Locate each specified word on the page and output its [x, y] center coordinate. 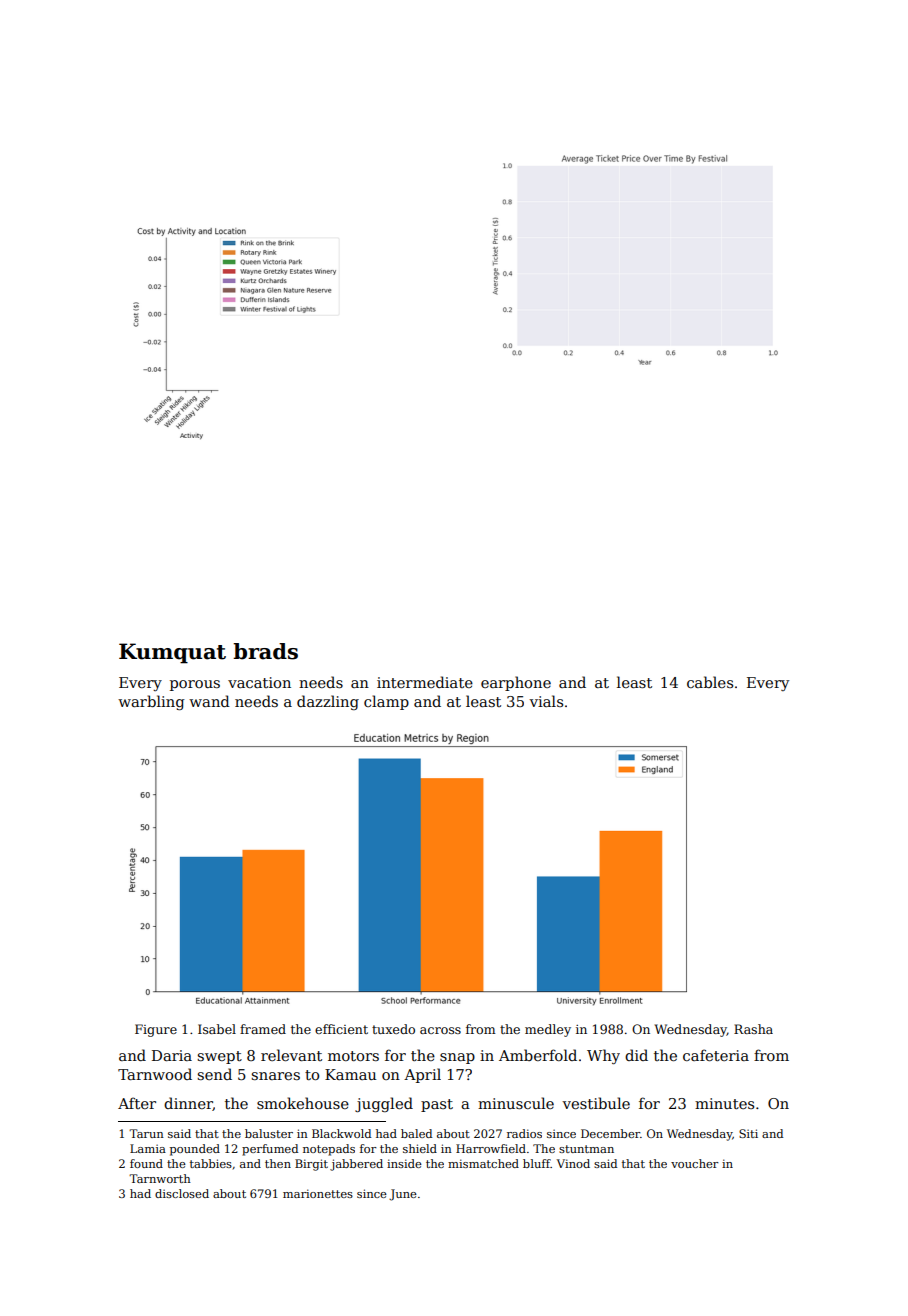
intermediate [425, 682]
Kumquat [172, 653]
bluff [537, 1163]
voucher [695, 1163]
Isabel [217, 1029]
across [440, 1030]
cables [710, 682]
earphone [516, 683]
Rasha [753, 1029]
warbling [151, 702]
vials [546, 701]
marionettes [318, 1193]
